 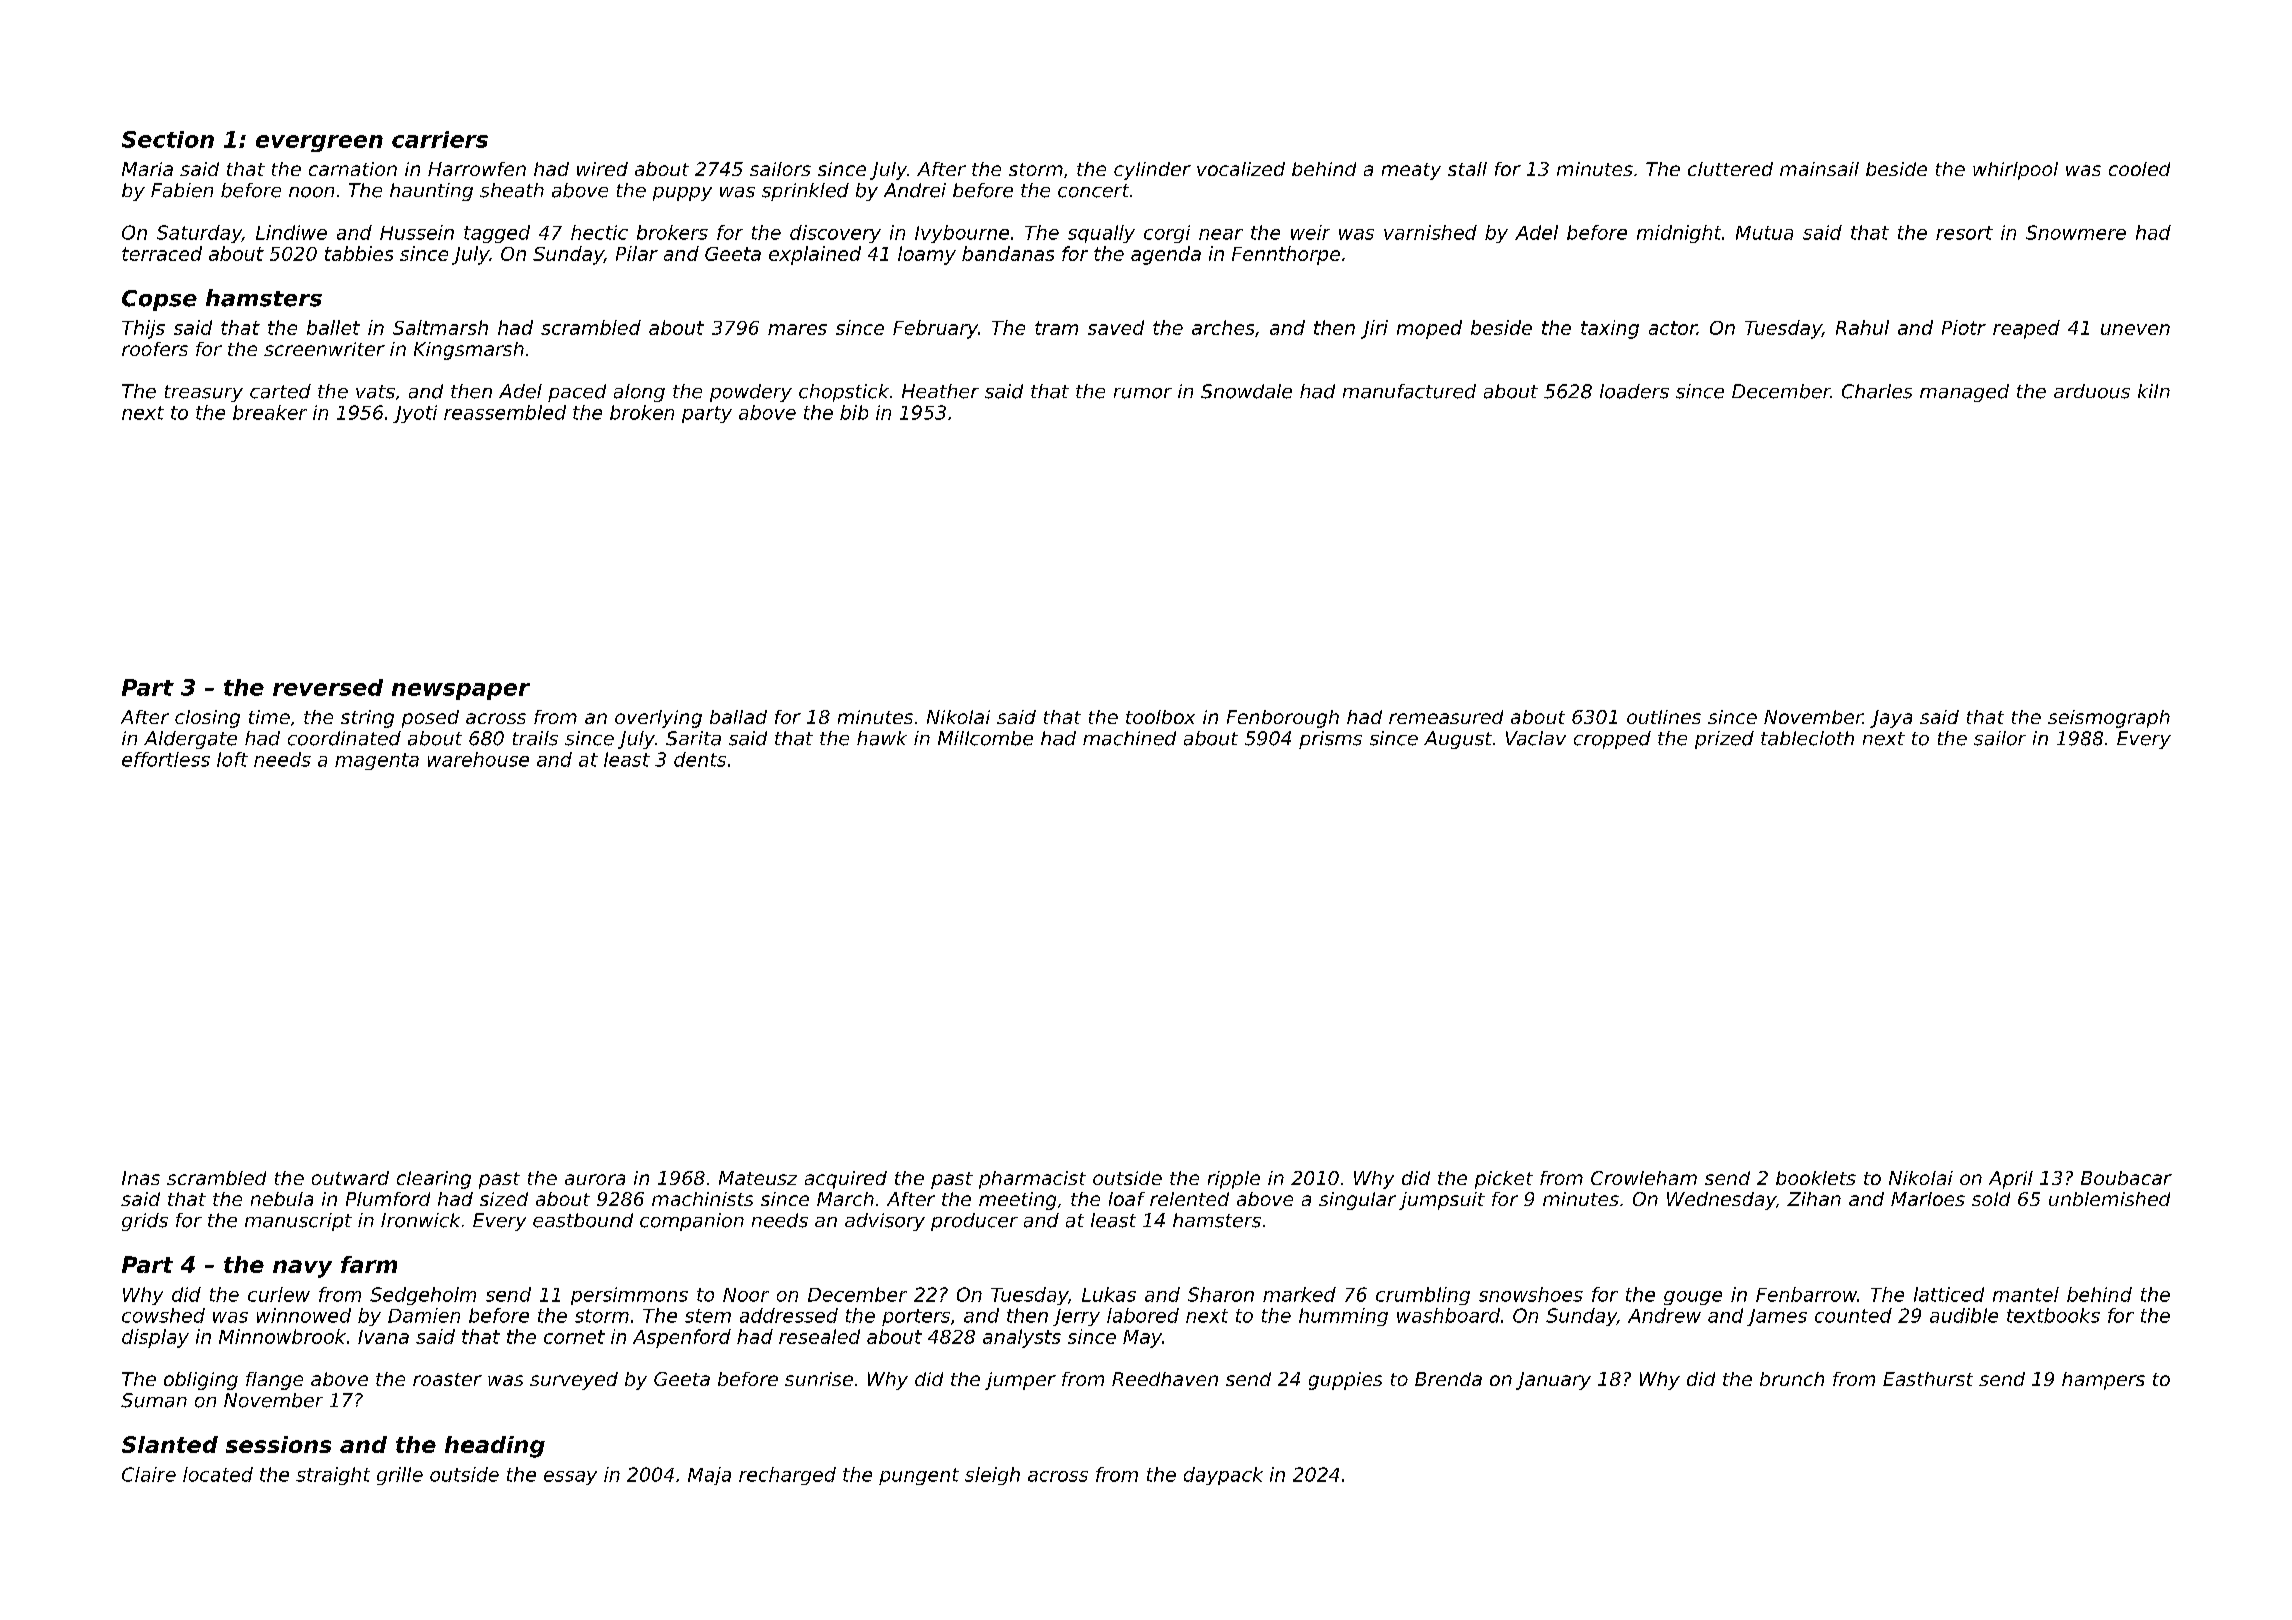 I want to click on Easthurst, so click(x=1928, y=1379).
